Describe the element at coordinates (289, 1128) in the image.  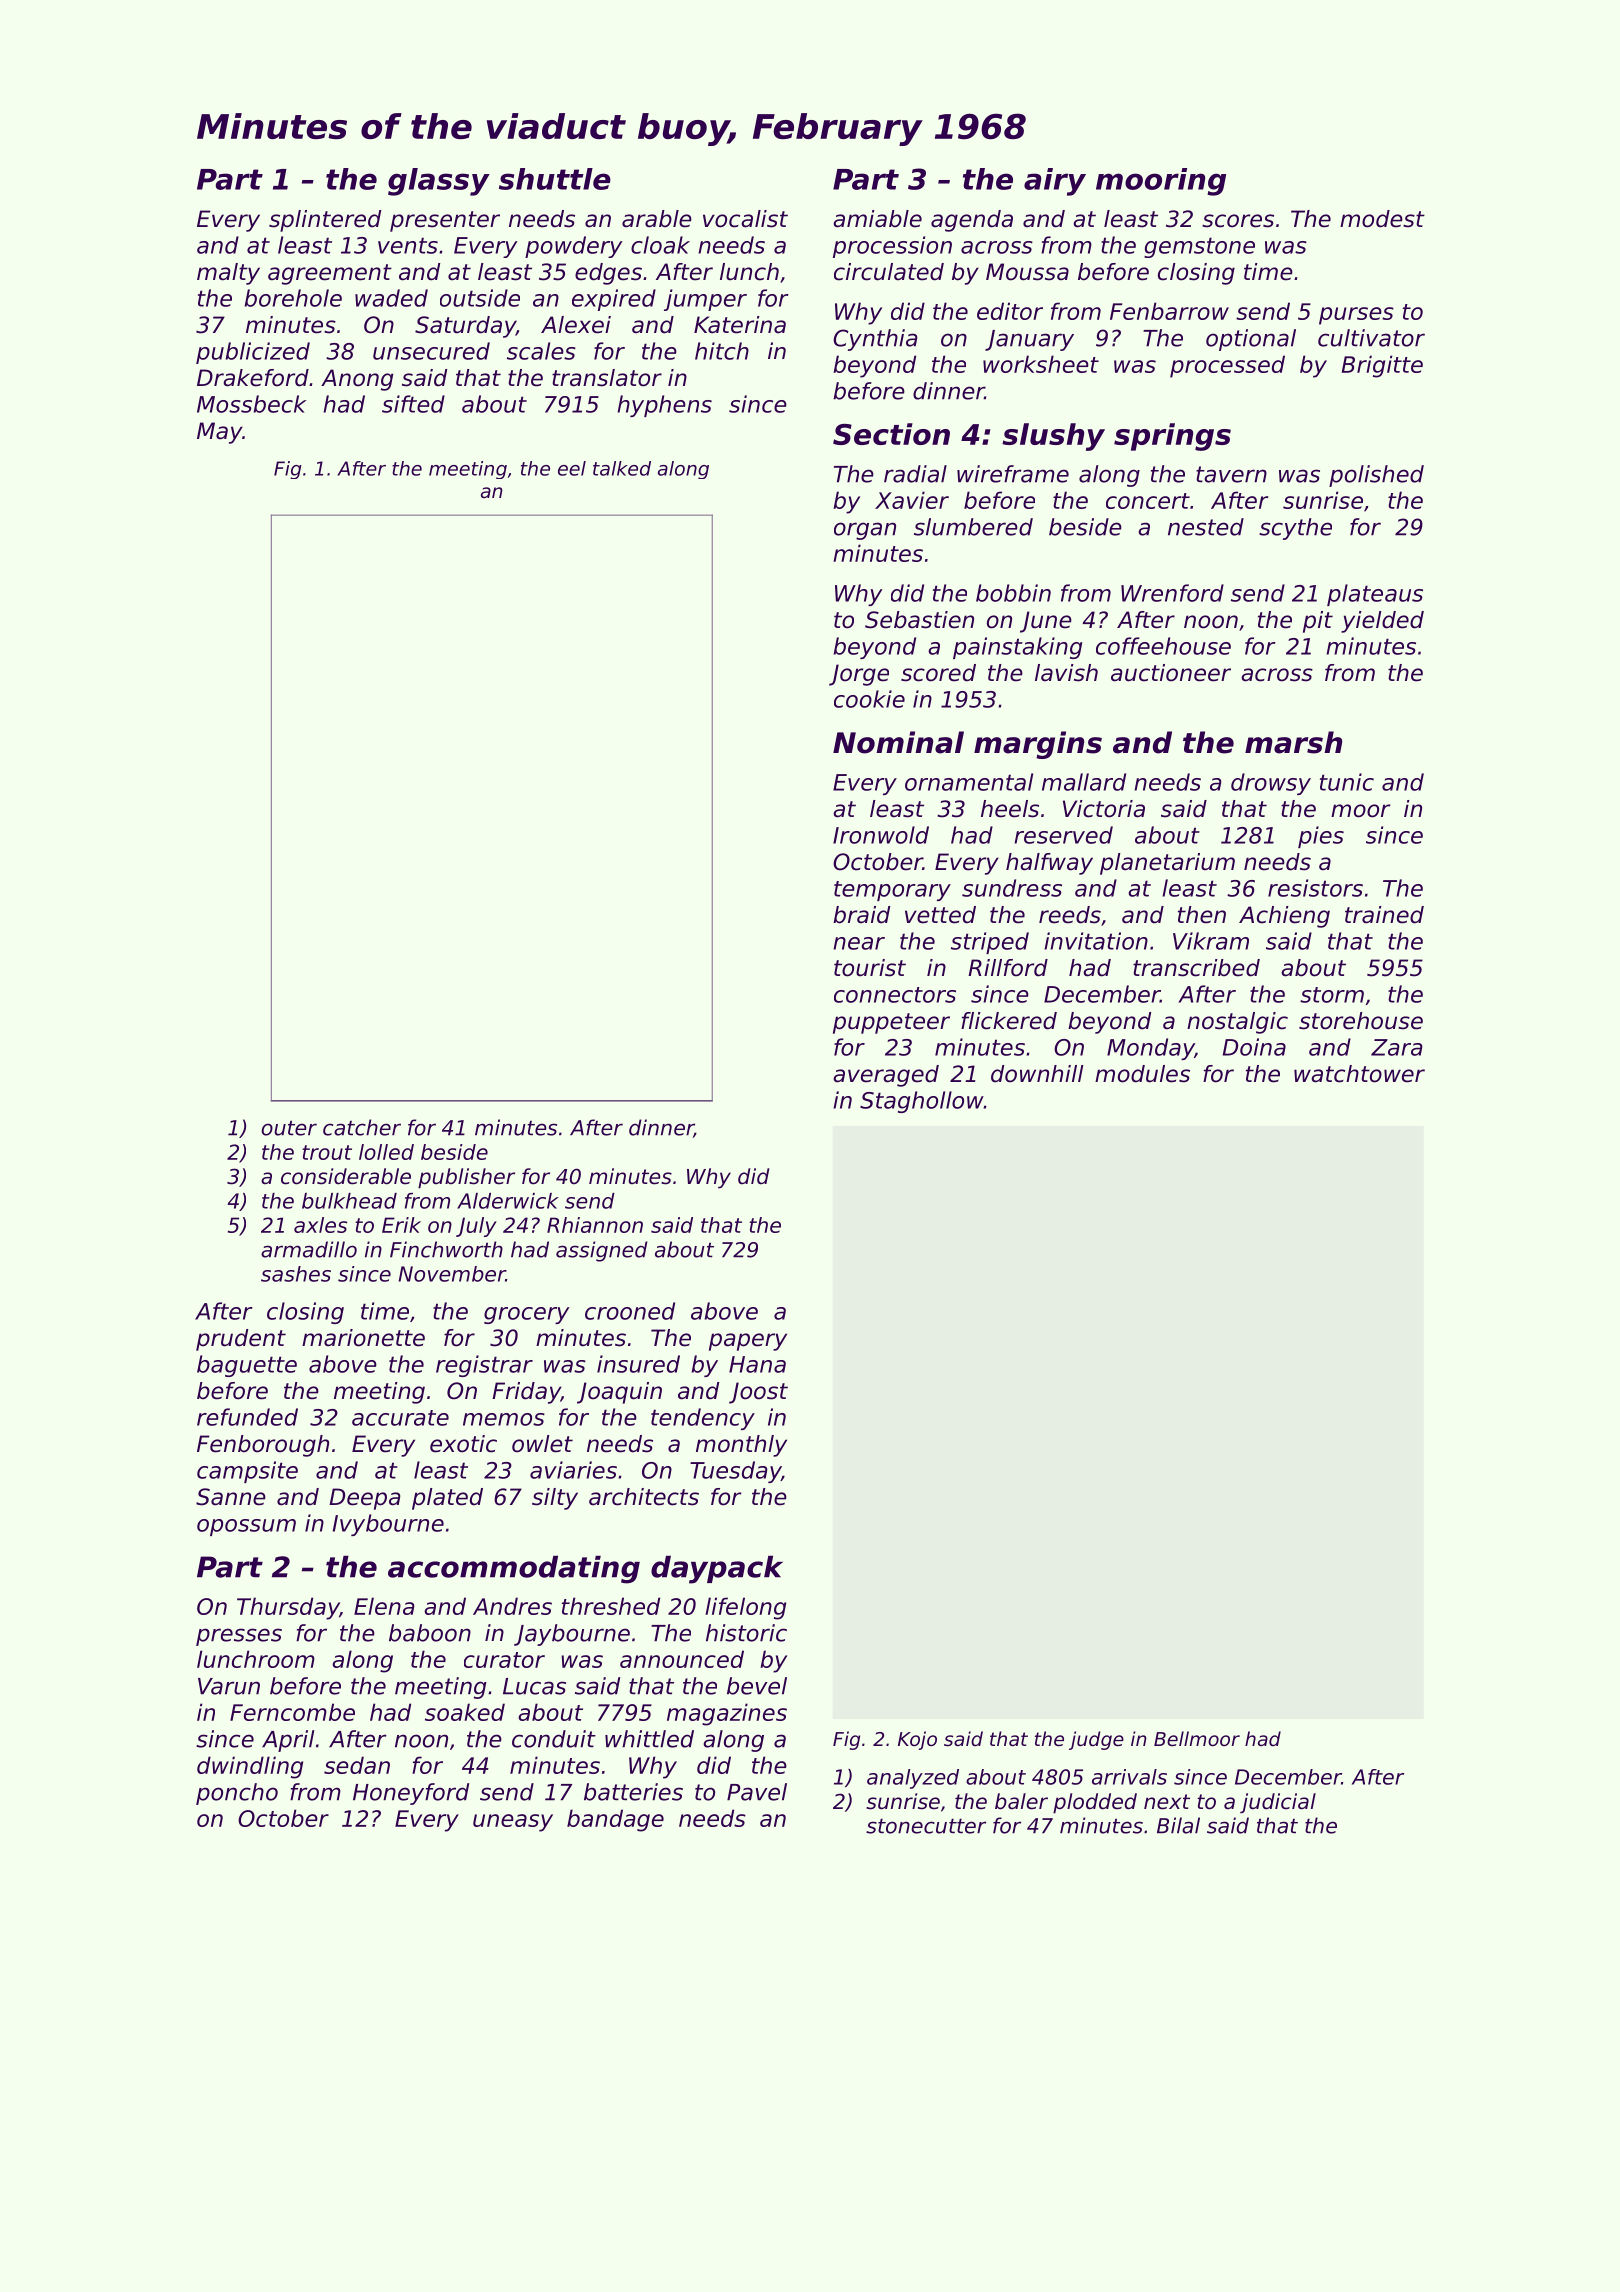
I see `outer` at that location.
